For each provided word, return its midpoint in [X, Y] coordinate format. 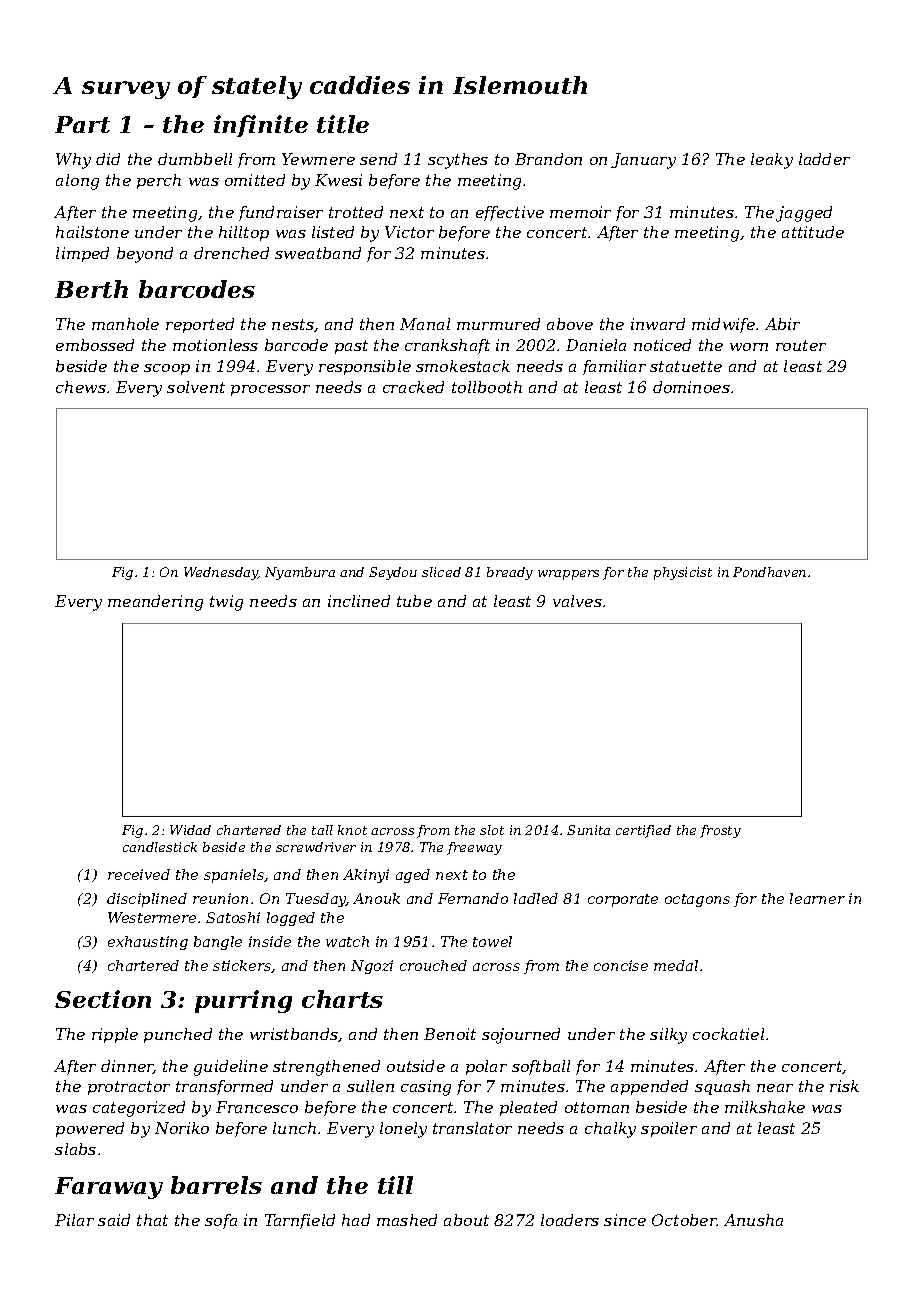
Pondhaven [769, 572]
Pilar [74, 1220]
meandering [155, 603]
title [343, 124]
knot [352, 830]
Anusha [753, 1220]
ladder [824, 159]
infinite [261, 126]
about [466, 1220]
